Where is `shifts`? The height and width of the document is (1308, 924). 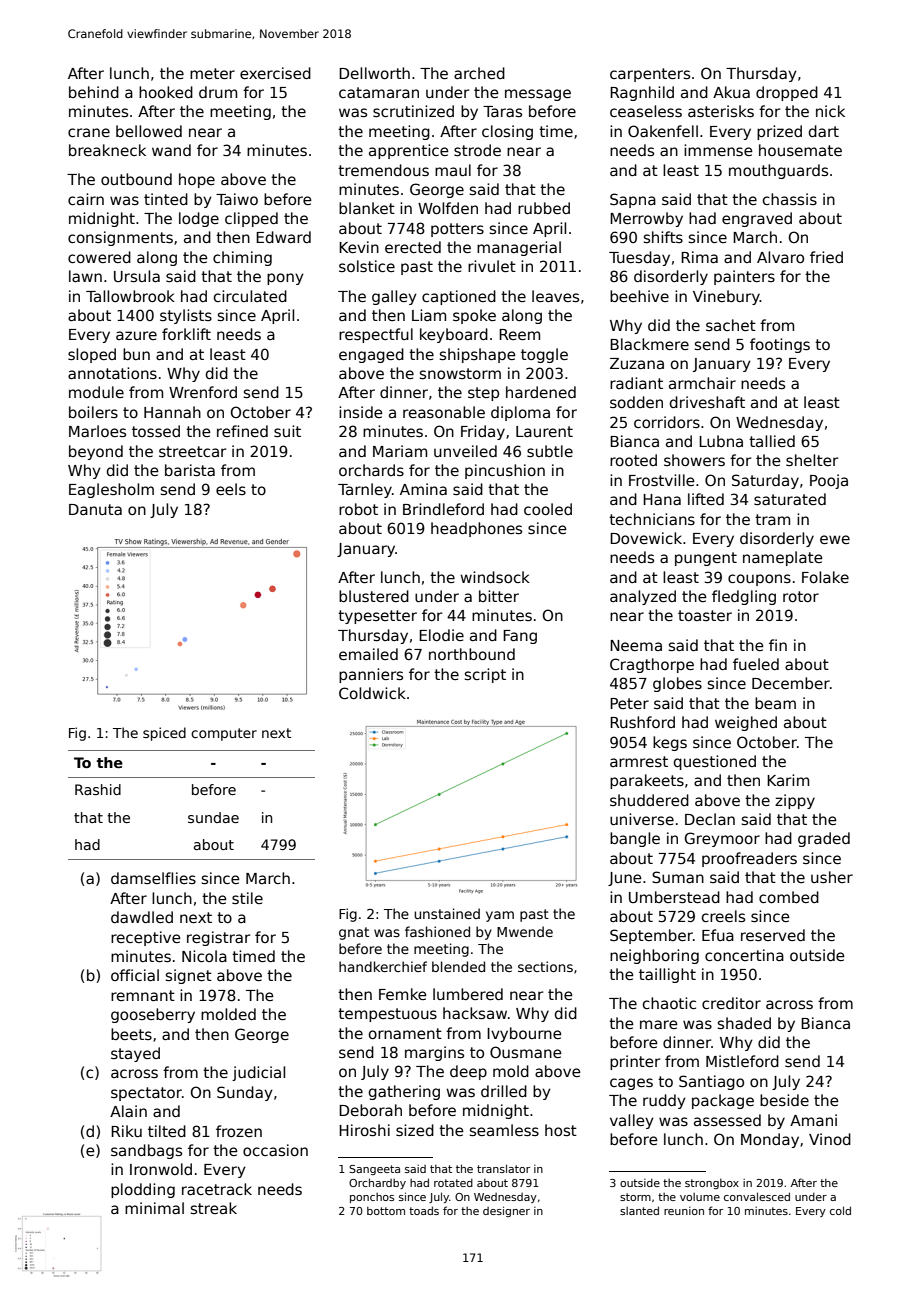 shifts is located at coordinates (663, 237).
